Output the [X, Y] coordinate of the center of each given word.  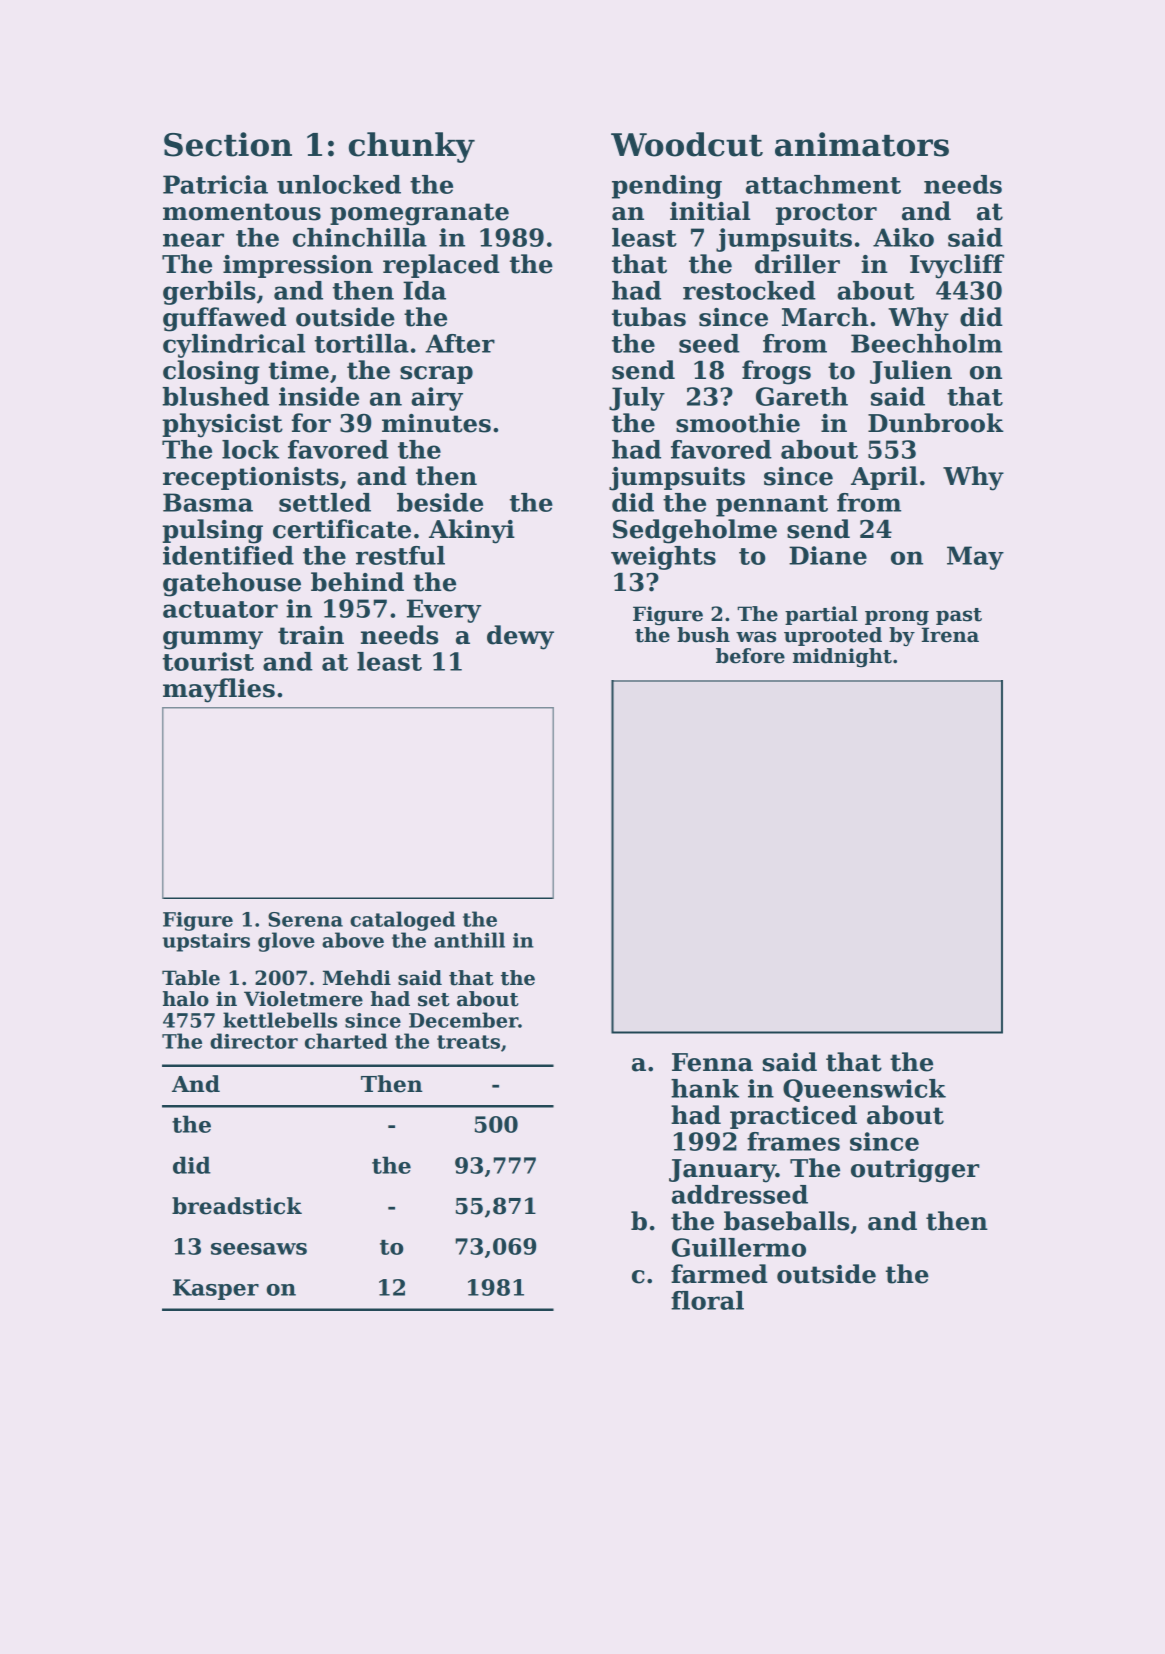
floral [707, 1300]
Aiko [903, 237]
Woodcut [687, 144]
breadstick [237, 1206]
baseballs [786, 1221]
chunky [412, 147]
